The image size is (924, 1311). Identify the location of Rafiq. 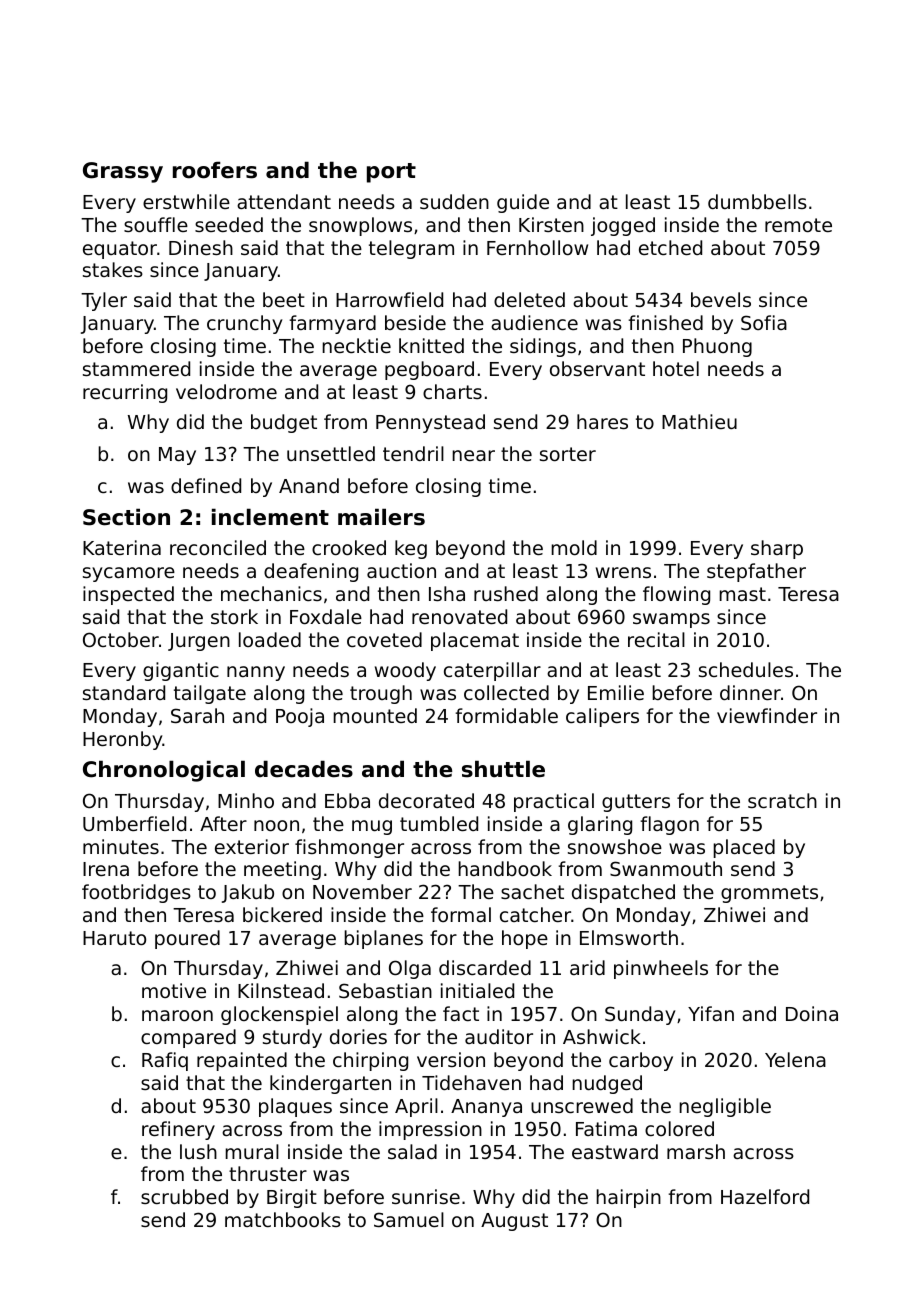
(165, 1061).
